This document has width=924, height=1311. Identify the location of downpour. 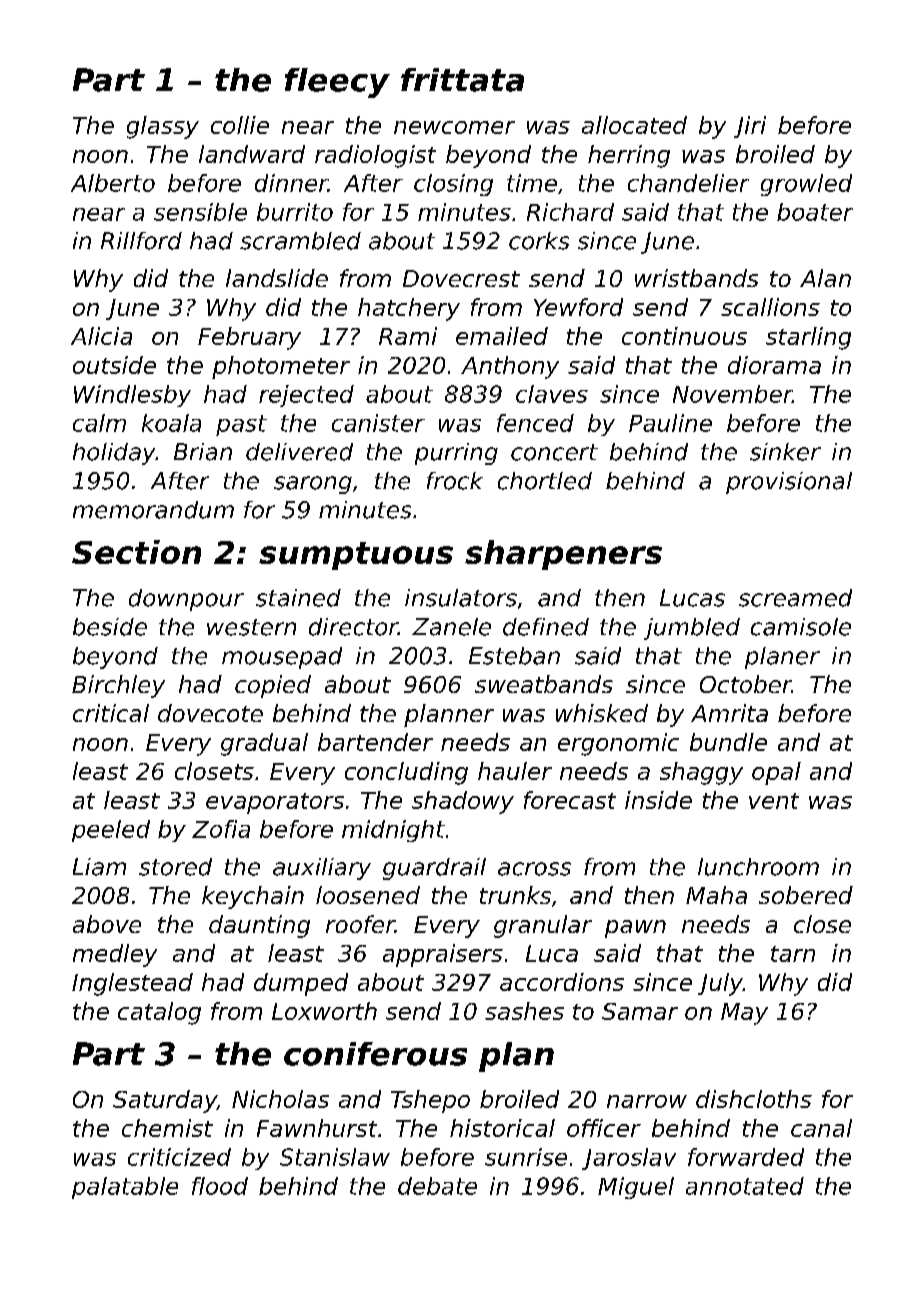
(186, 600).
